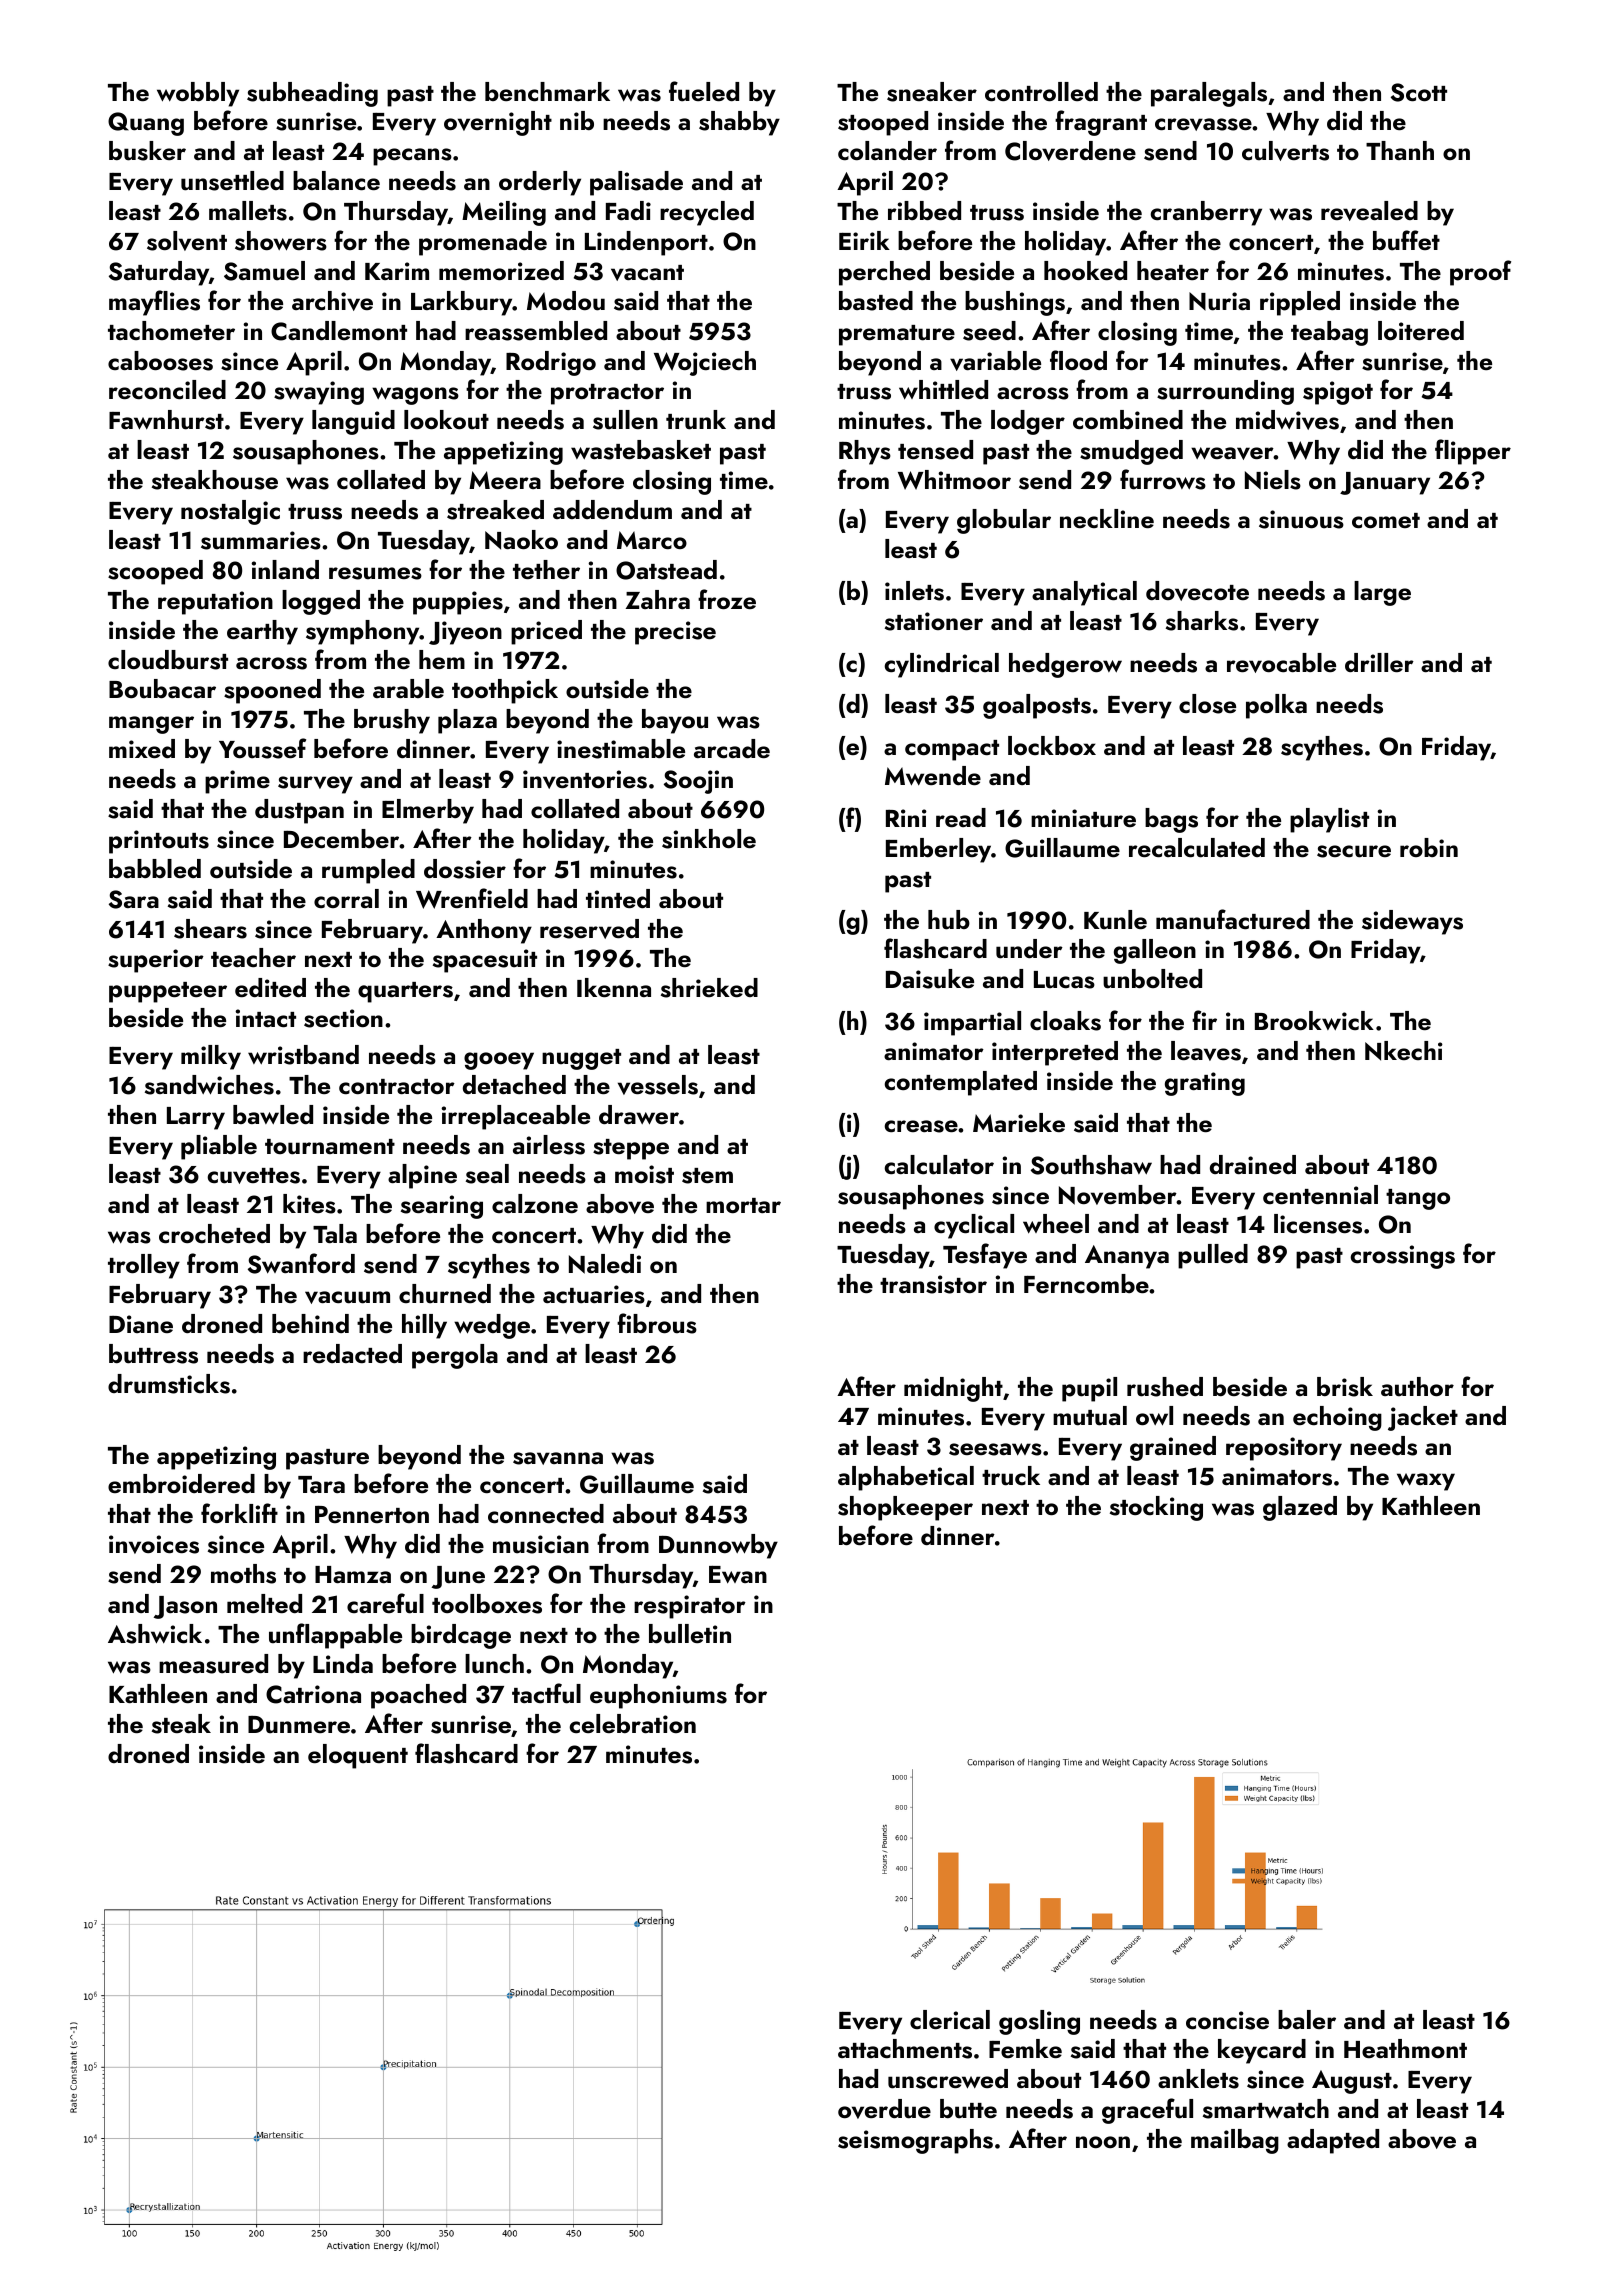 This image has width=1620, height=2292. I want to click on midwives, so click(1287, 420).
